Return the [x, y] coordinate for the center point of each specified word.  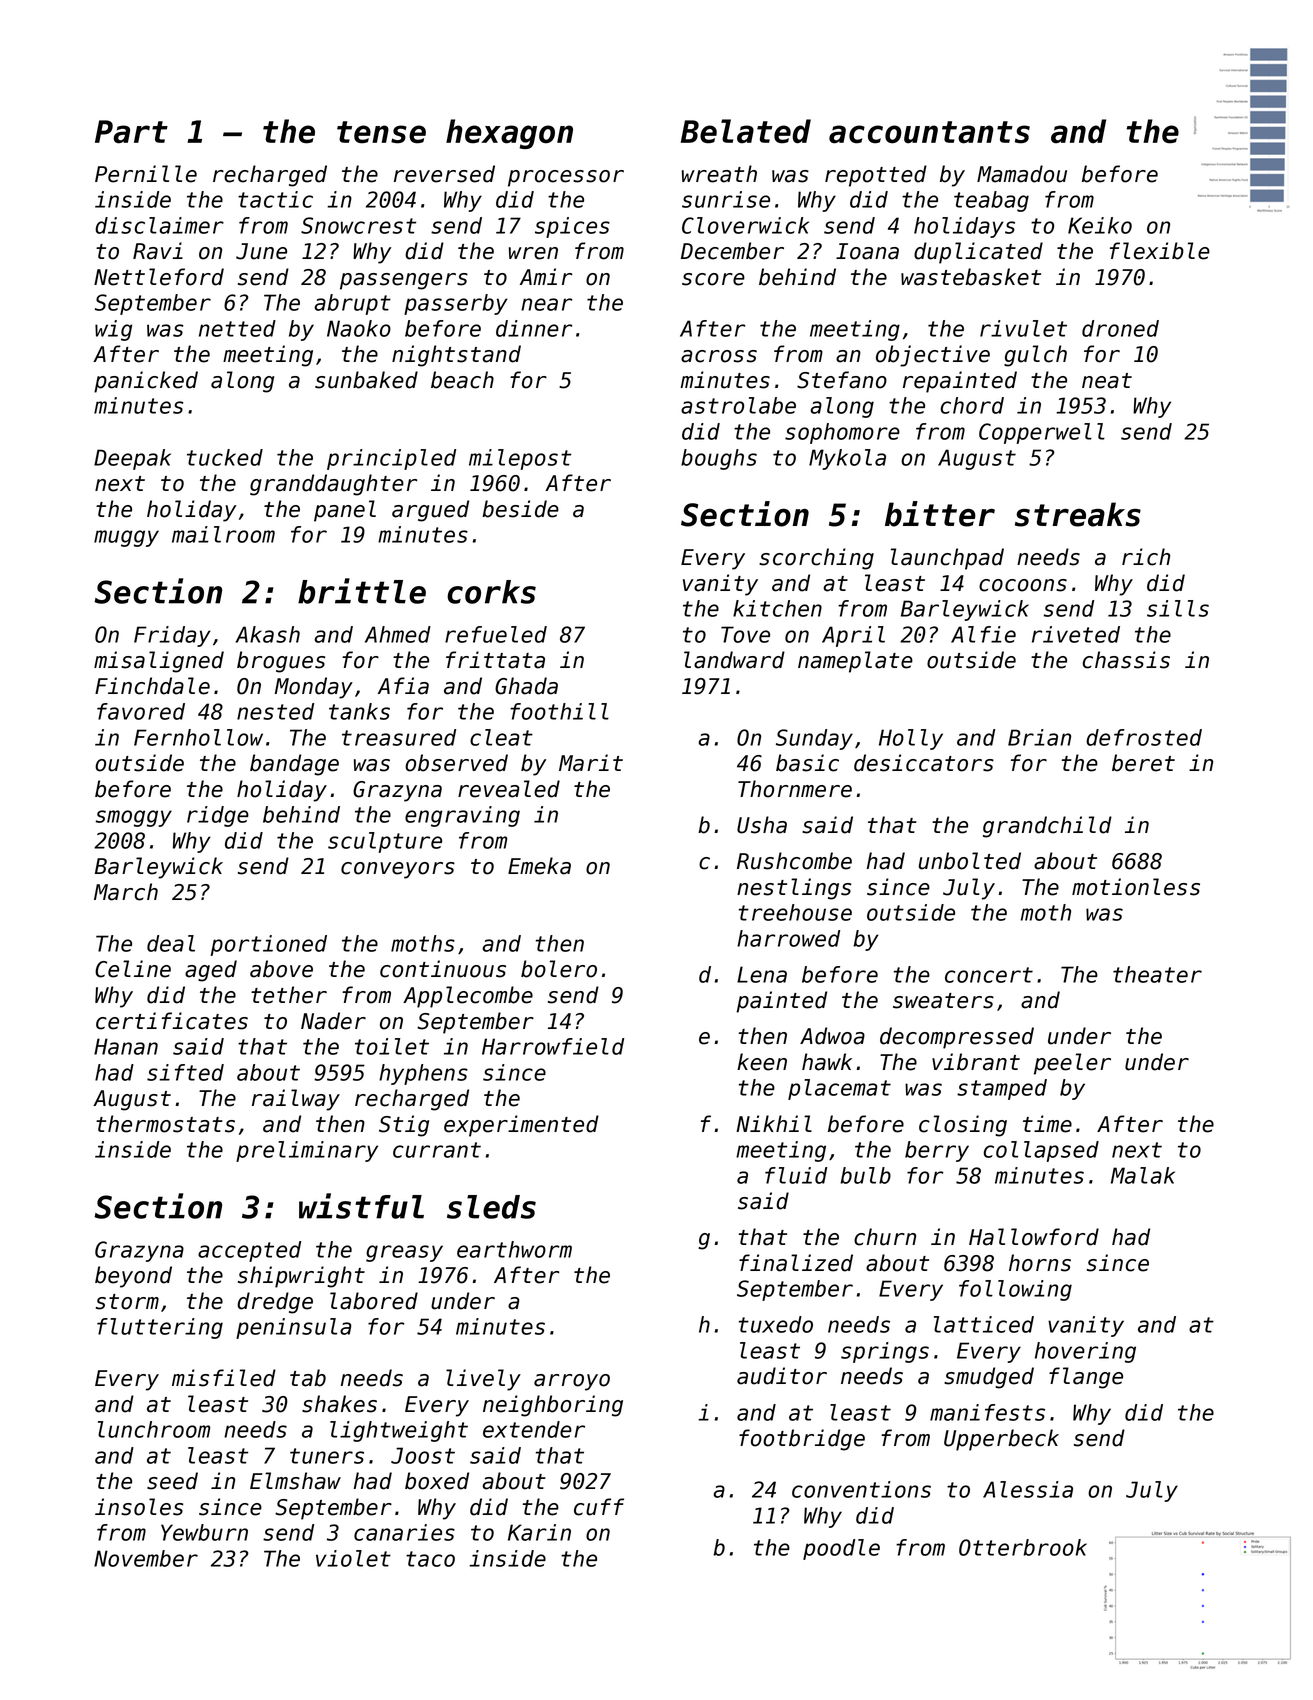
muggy [126, 538]
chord [972, 405]
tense [381, 132]
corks [491, 592]
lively [483, 1380]
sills [1178, 608]
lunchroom [154, 1429]
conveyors [398, 870]
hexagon [509, 134]
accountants [929, 132]
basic [807, 763]
